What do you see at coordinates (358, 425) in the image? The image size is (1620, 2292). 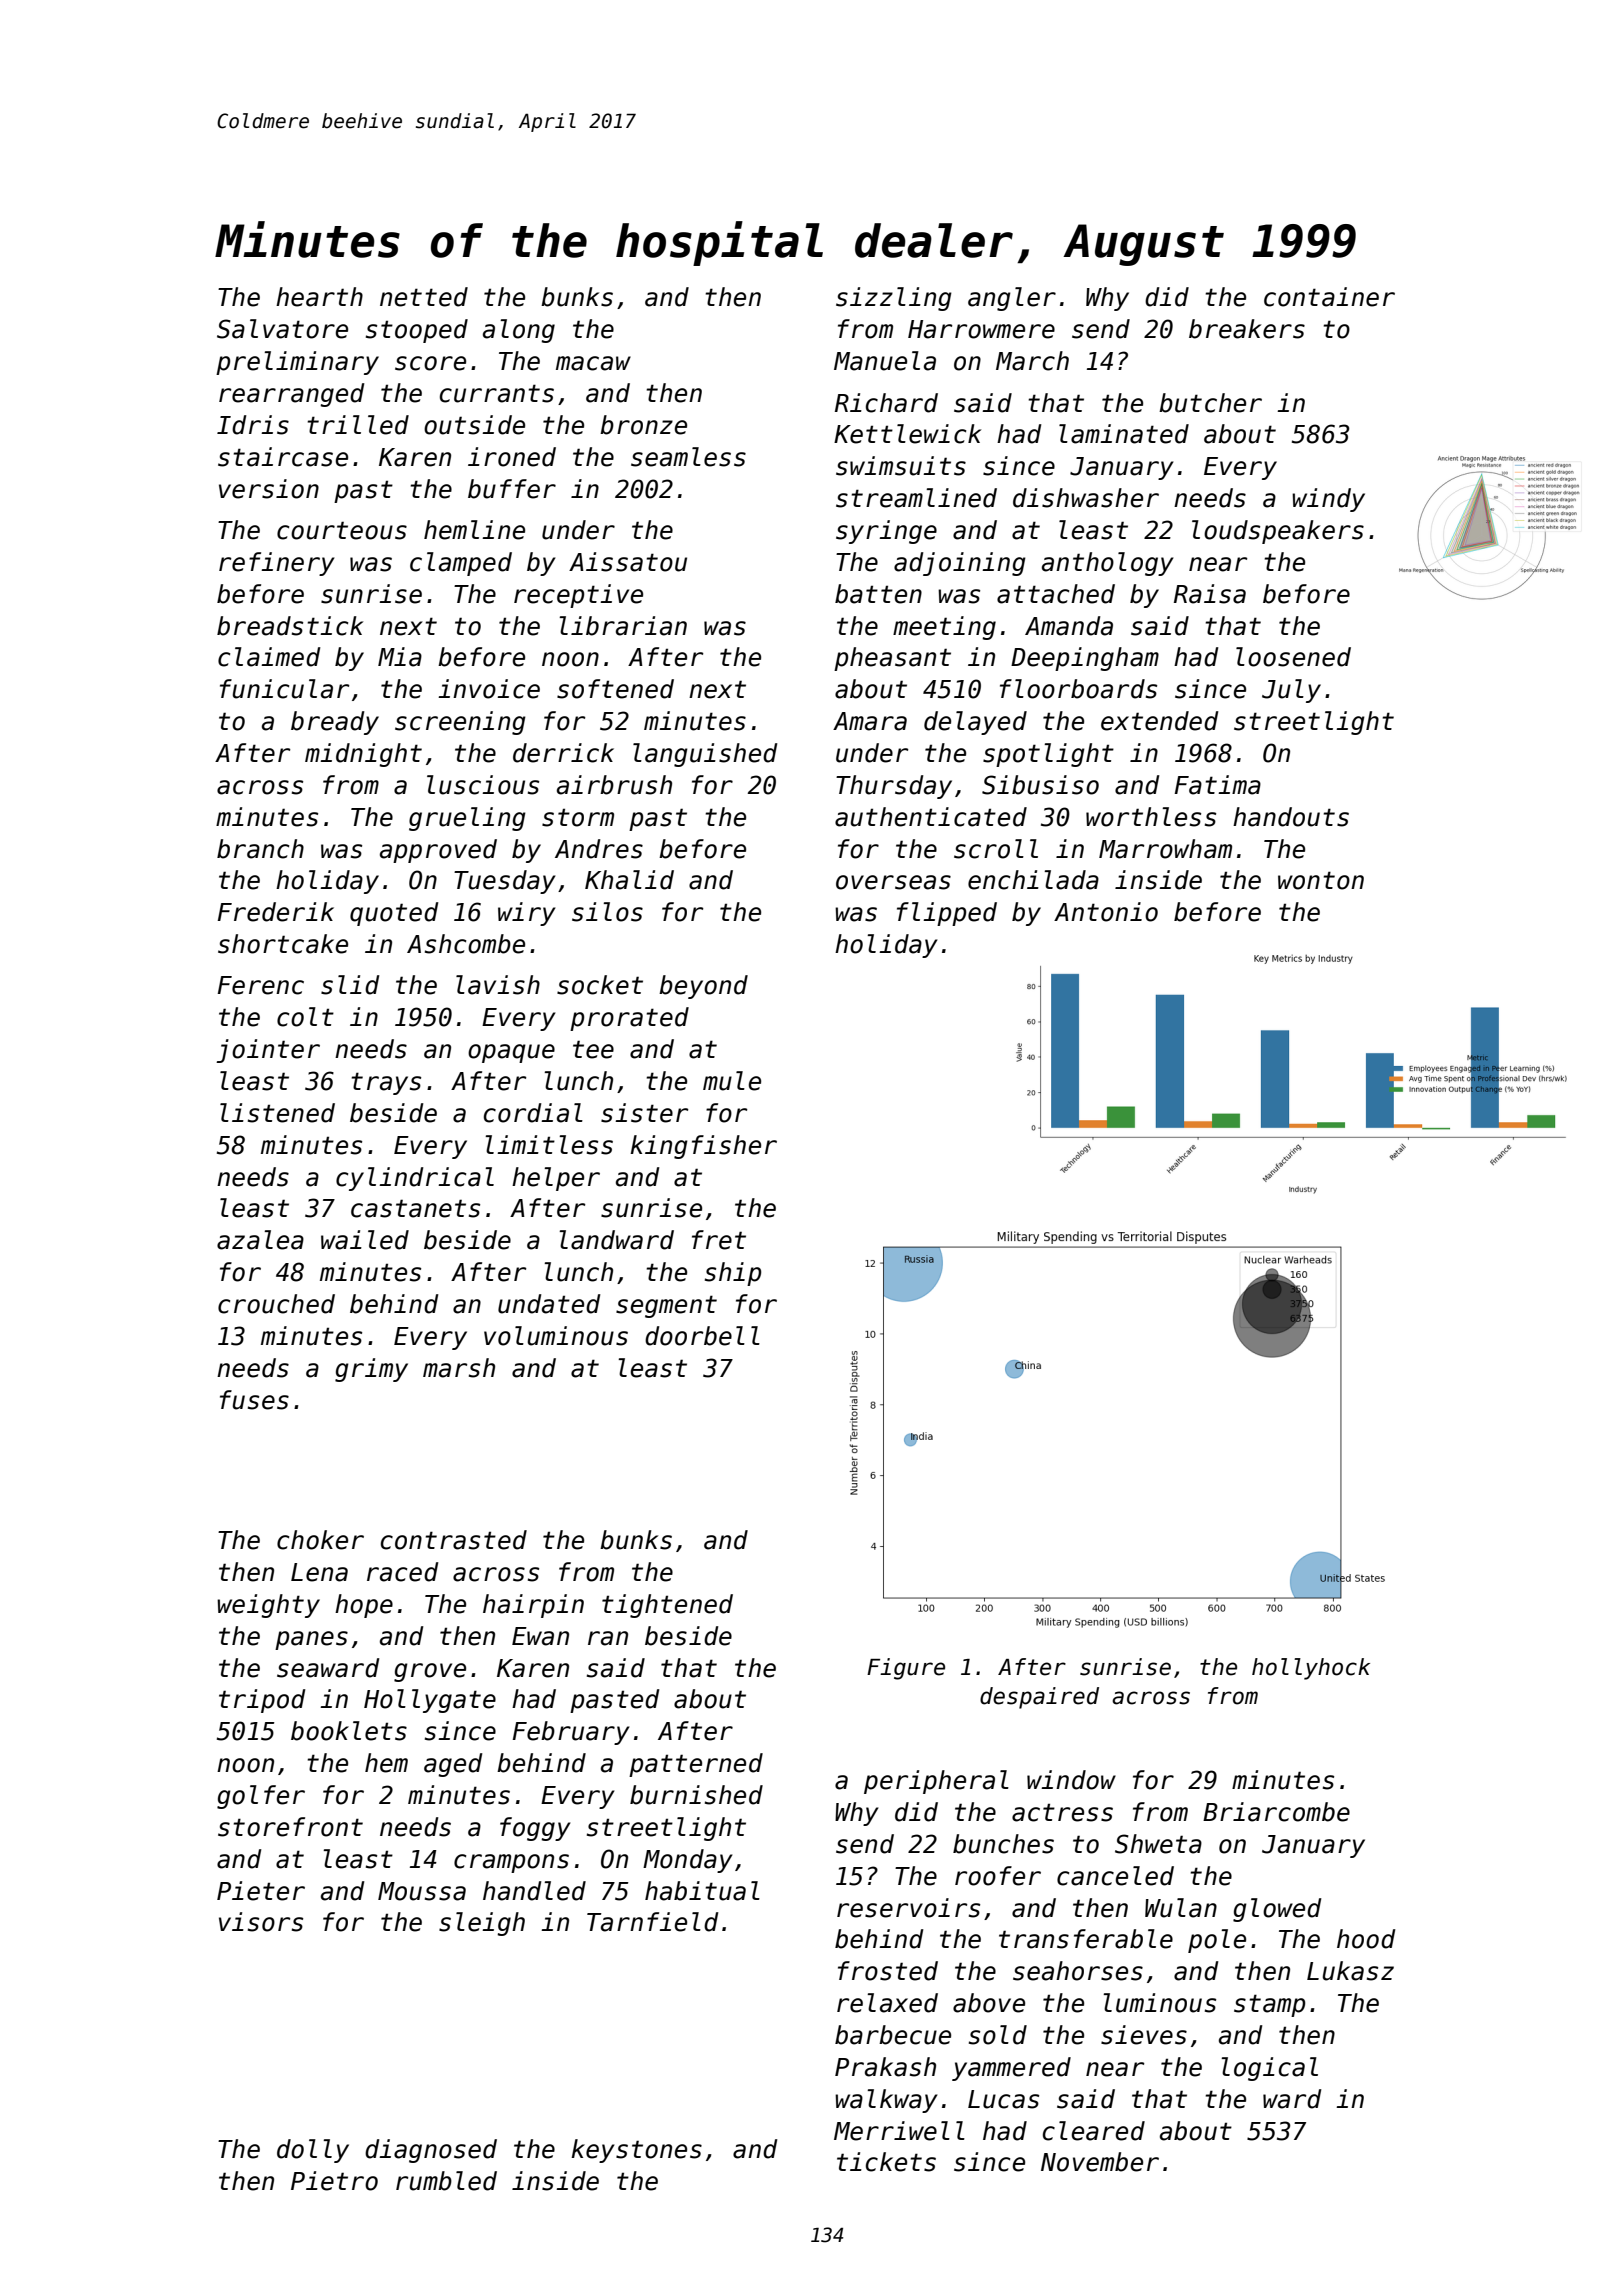 I see `trilled` at bounding box center [358, 425].
